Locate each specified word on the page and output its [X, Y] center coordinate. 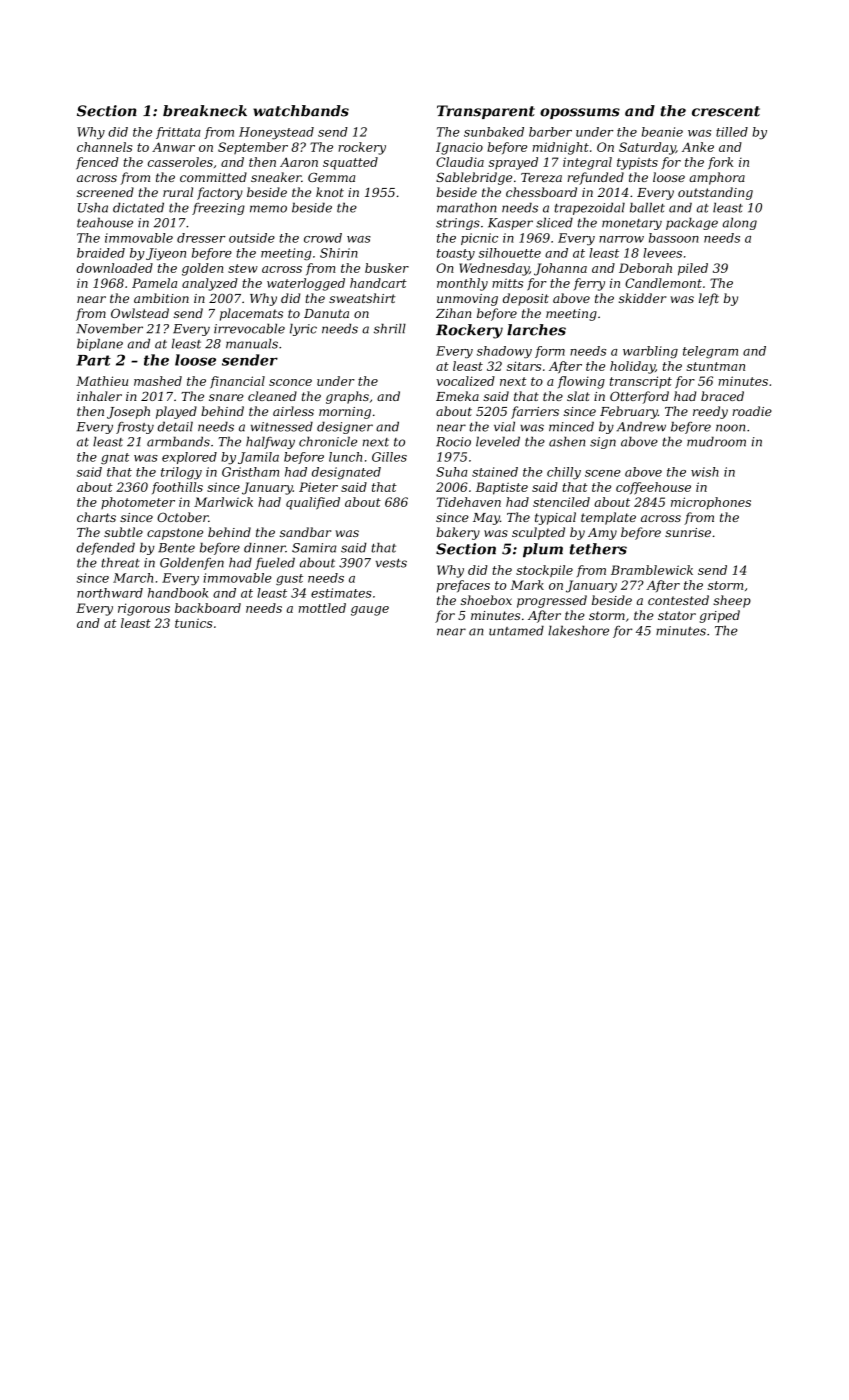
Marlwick [223, 502]
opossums [580, 113]
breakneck [205, 111]
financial [237, 382]
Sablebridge [474, 178]
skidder [642, 298]
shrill [390, 329]
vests [391, 563]
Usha [93, 208]
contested [678, 600]
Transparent [486, 112]
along [740, 224]
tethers [598, 549]
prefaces [463, 586]
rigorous [144, 609]
